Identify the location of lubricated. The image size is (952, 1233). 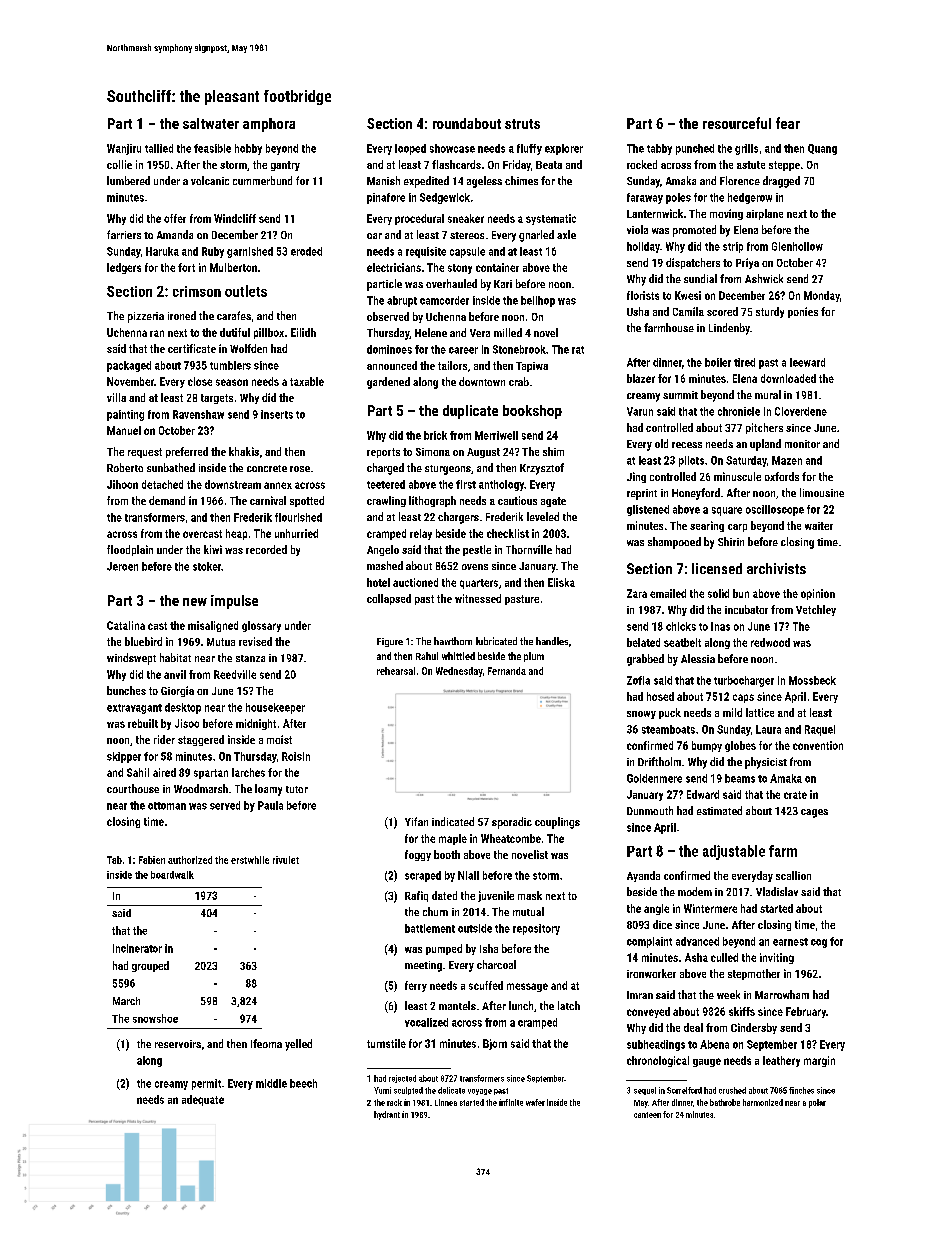
(496, 641).
